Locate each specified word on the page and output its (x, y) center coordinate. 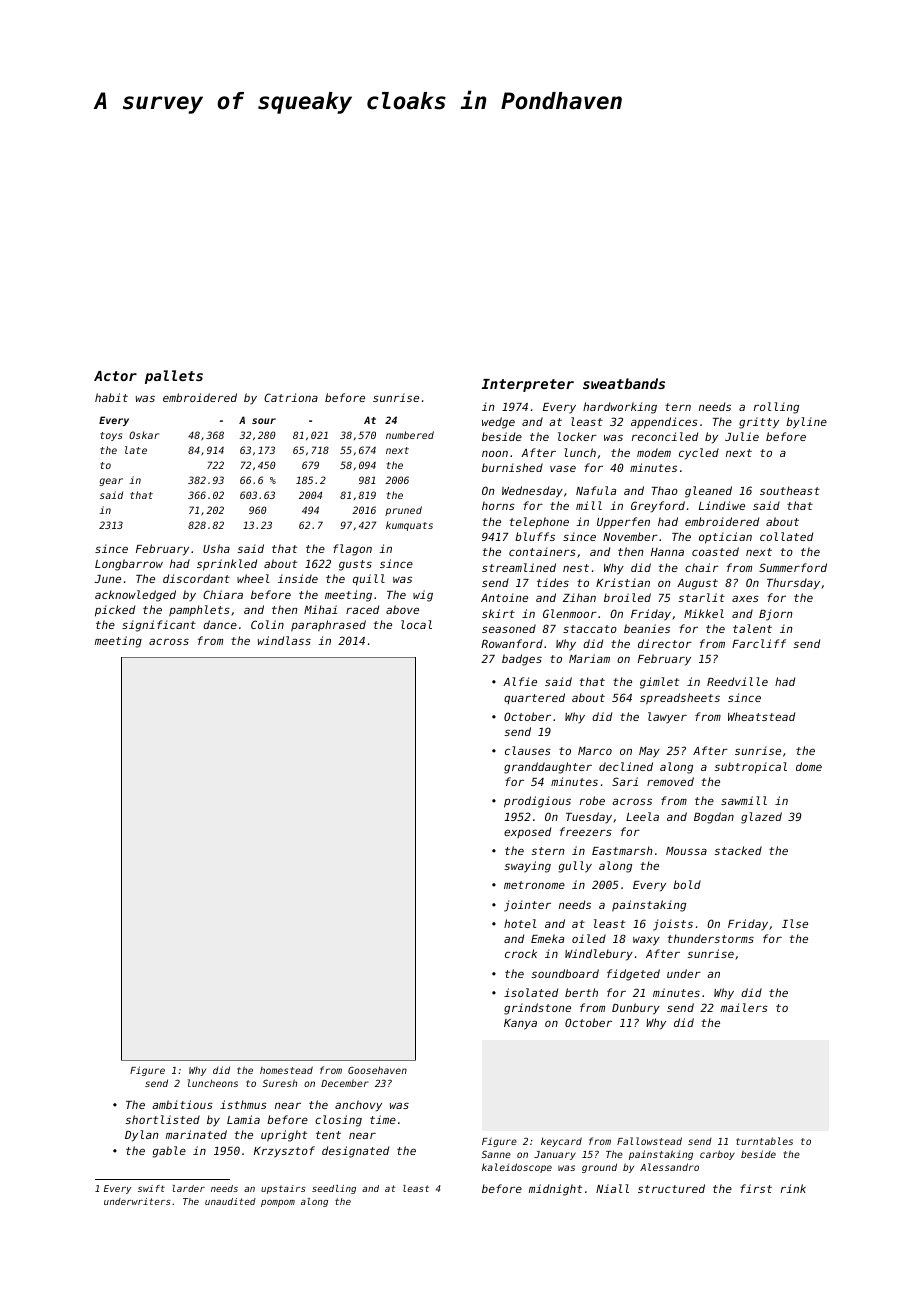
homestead (286, 1070)
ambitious (182, 1104)
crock (521, 953)
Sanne (496, 1154)
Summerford (793, 567)
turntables (764, 1141)
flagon (352, 550)
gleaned (708, 492)
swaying (528, 867)
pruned (403, 511)
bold (687, 884)
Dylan (141, 1136)
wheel (253, 578)
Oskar (144, 435)
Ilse (795, 923)
